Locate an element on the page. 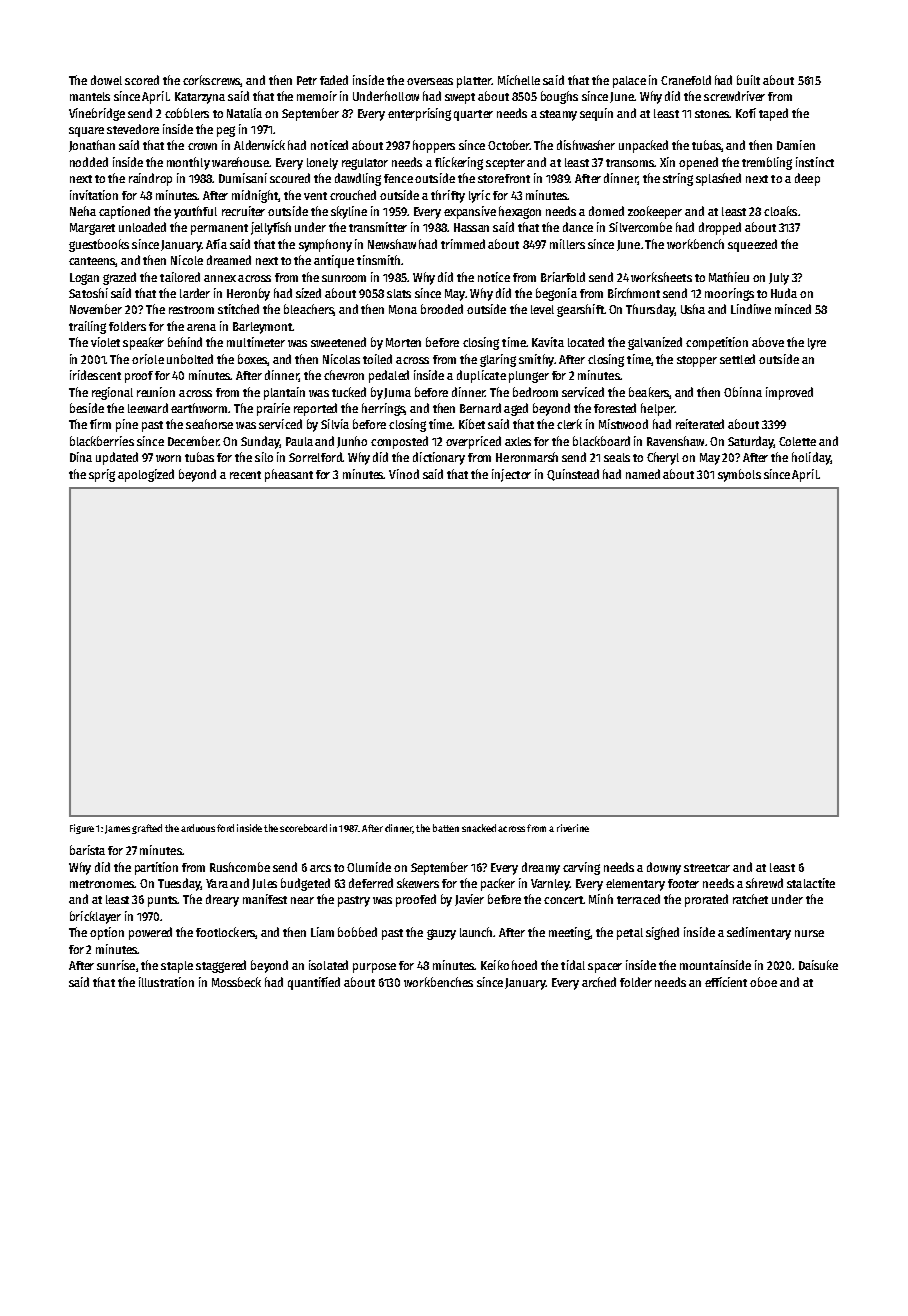 Image resolution: width=908 pixels, height=1316 pixels. dowel is located at coordinates (106, 80).
